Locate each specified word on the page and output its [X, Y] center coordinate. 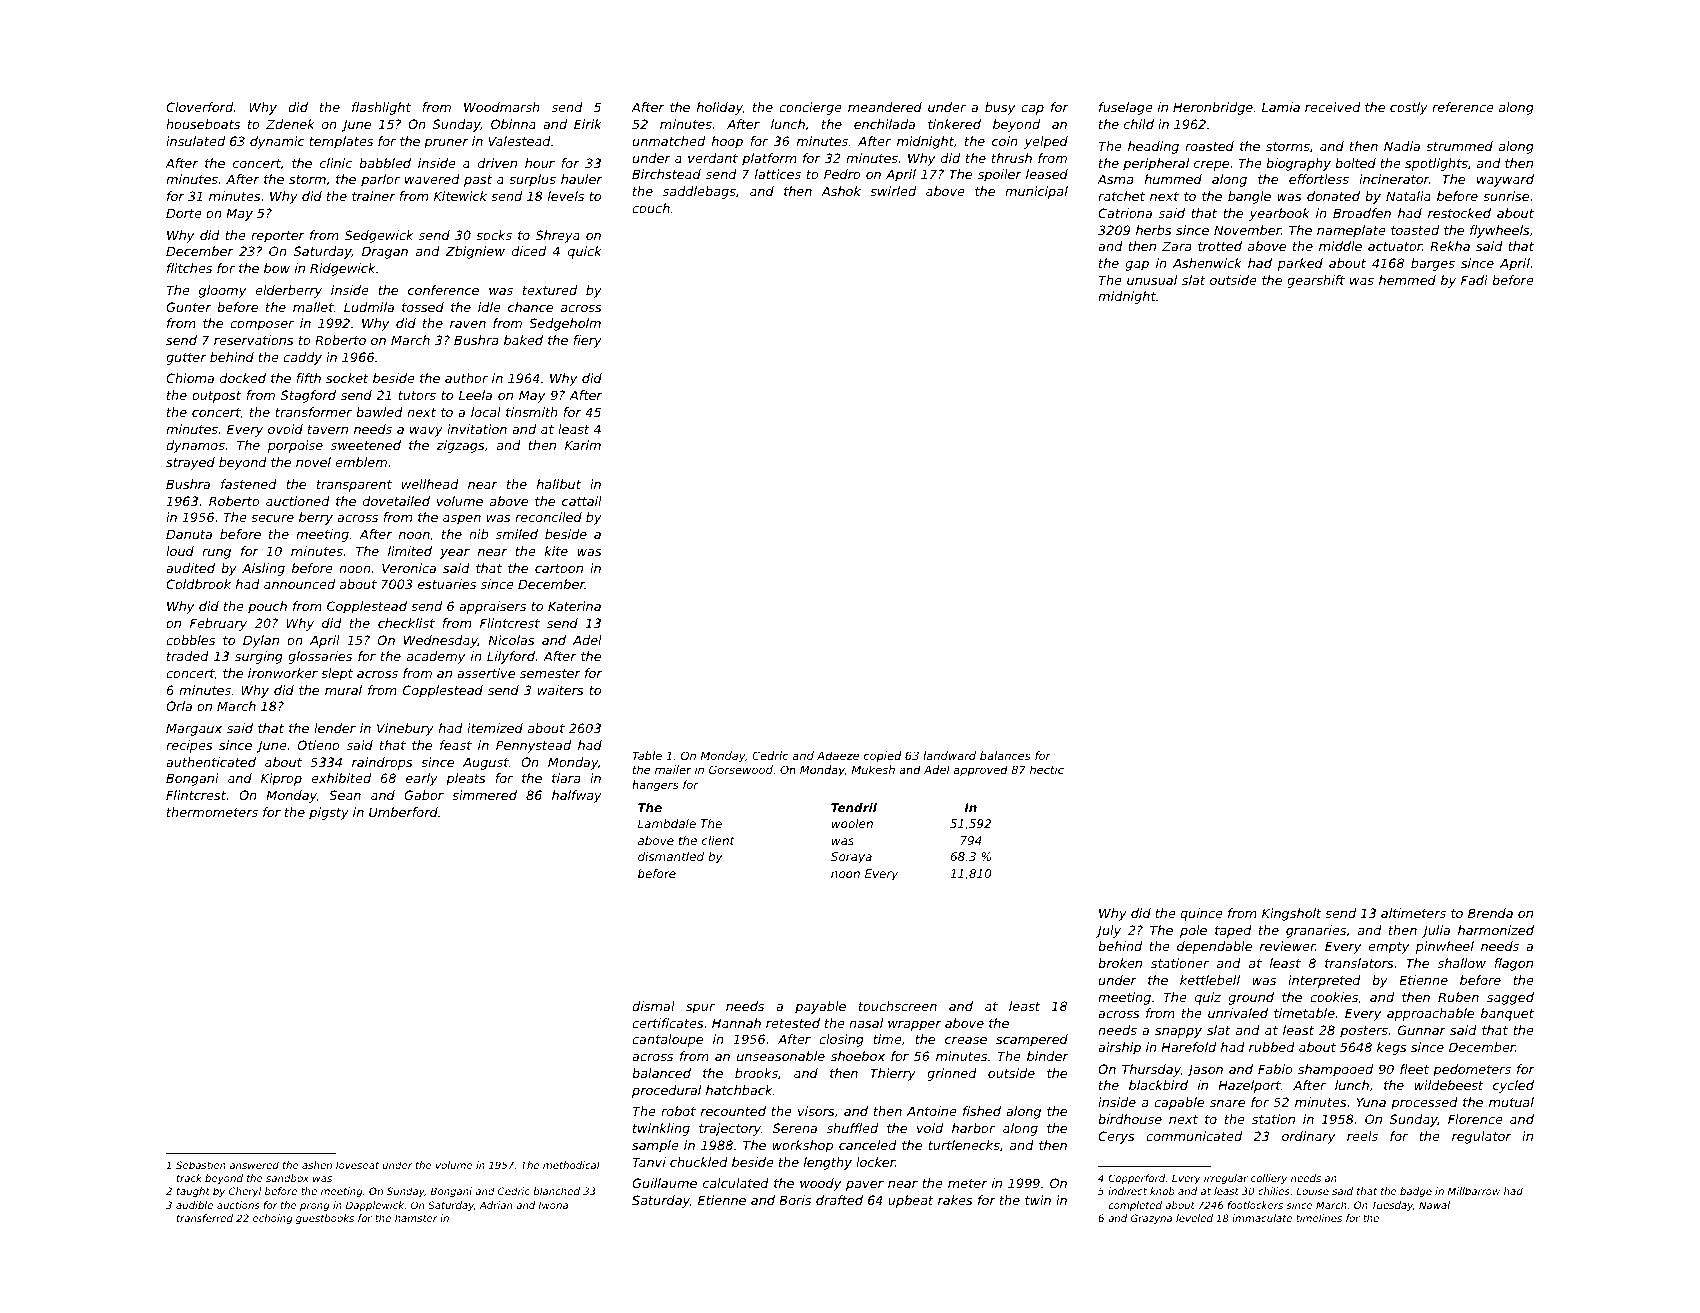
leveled [1194, 1218]
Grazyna [1151, 1219]
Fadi [1474, 280]
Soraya [851, 858]
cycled [1513, 1086]
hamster [416, 1218]
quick [585, 252]
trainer [373, 196]
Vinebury [405, 729]
